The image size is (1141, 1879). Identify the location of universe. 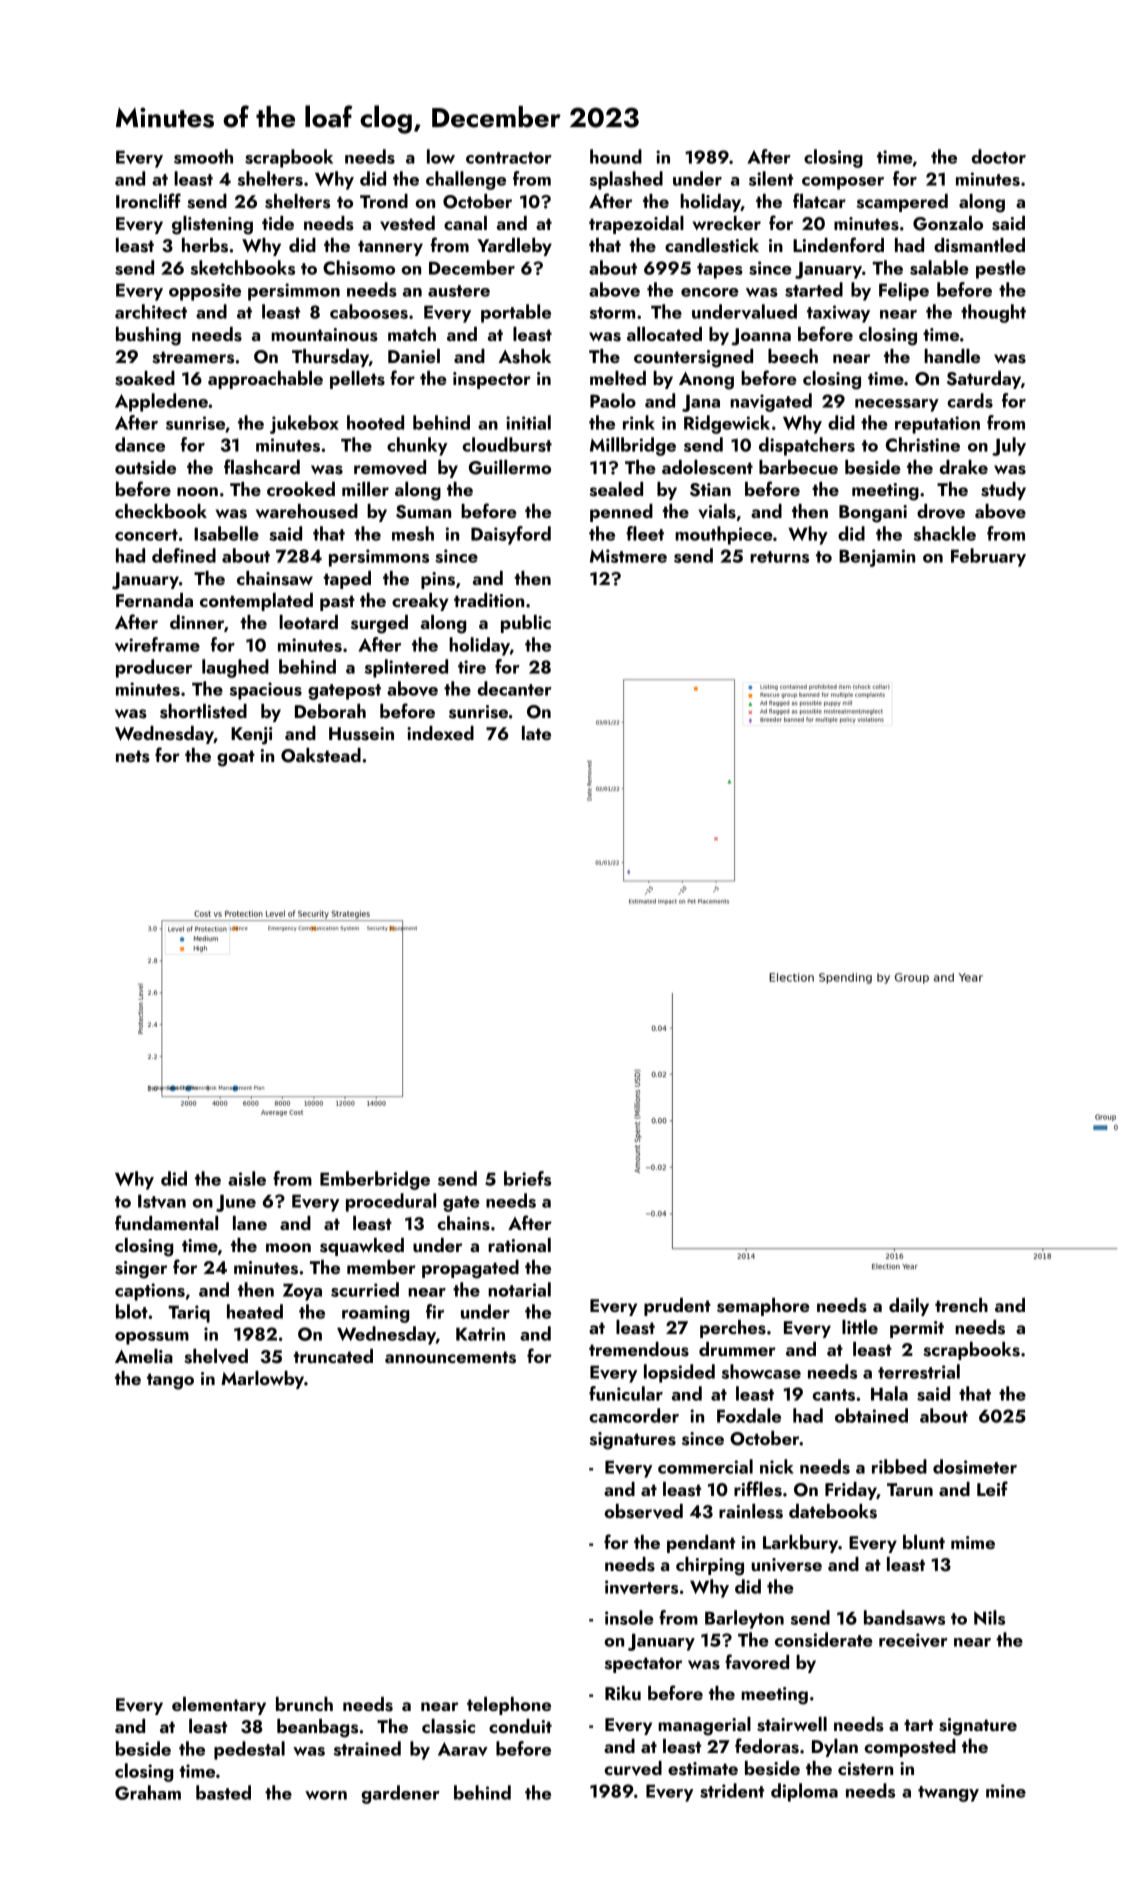
(786, 1565).
